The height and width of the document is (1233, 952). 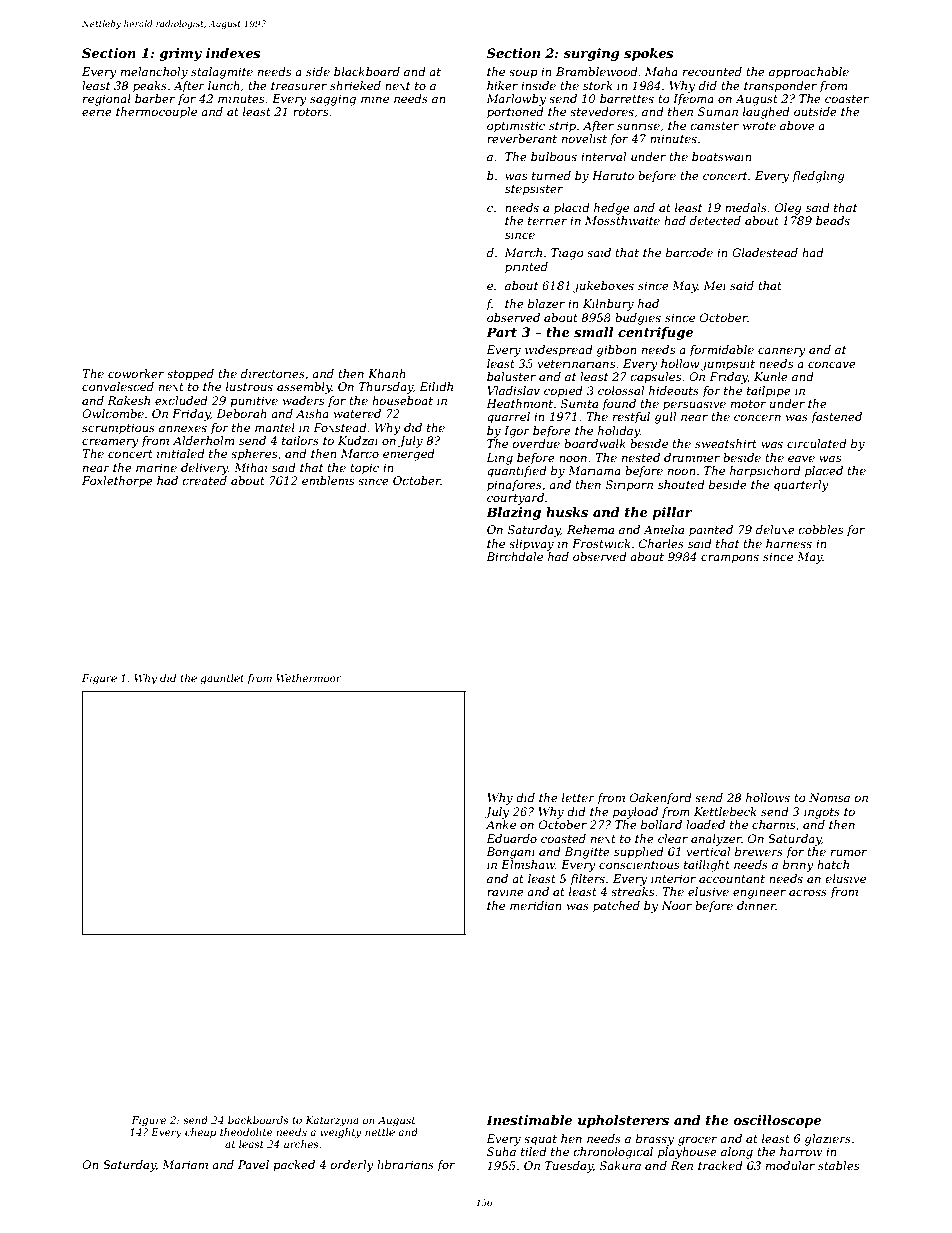 I want to click on nested, so click(x=641, y=457).
